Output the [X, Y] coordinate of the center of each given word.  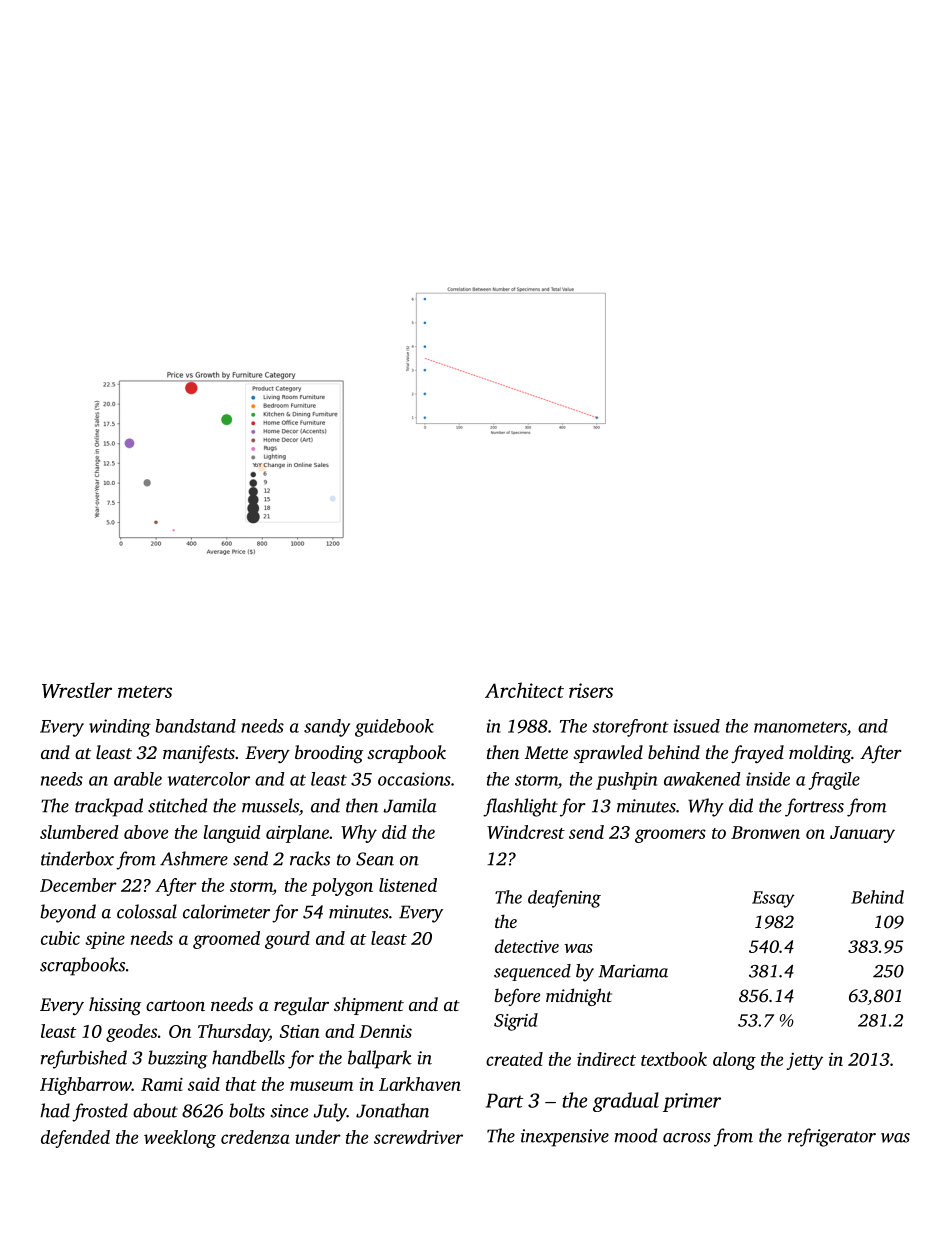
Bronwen [765, 832]
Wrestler [77, 690]
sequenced [532, 972]
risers [591, 690]
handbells [248, 1057]
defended [75, 1139]
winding [120, 728]
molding [820, 754]
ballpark [380, 1059]
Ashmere [194, 858]
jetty [805, 1061]
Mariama [633, 971]
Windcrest [526, 832]
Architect [524, 690]
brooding [329, 754]
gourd [287, 940]
